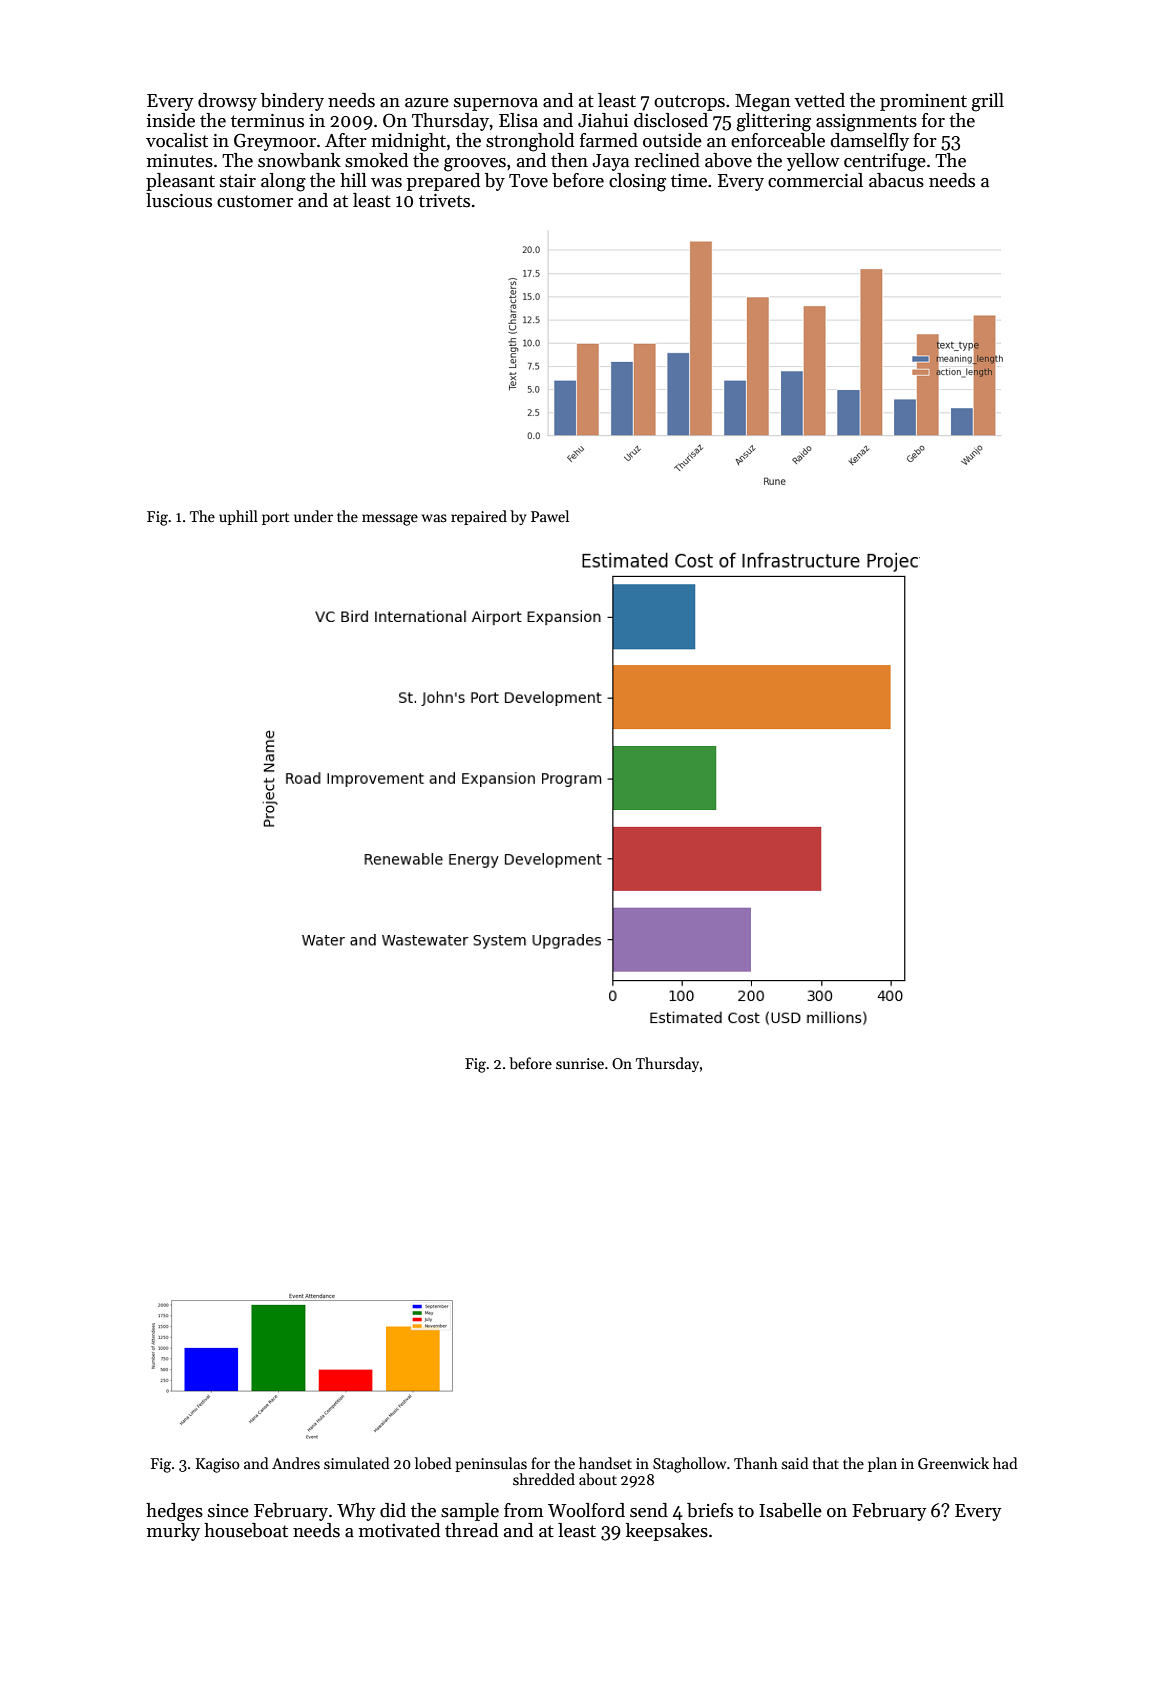 The width and height of the screenshot is (1168, 1692). Describe the element at coordinates (826, 1463) in the screenshot. I see `that` at that location.
